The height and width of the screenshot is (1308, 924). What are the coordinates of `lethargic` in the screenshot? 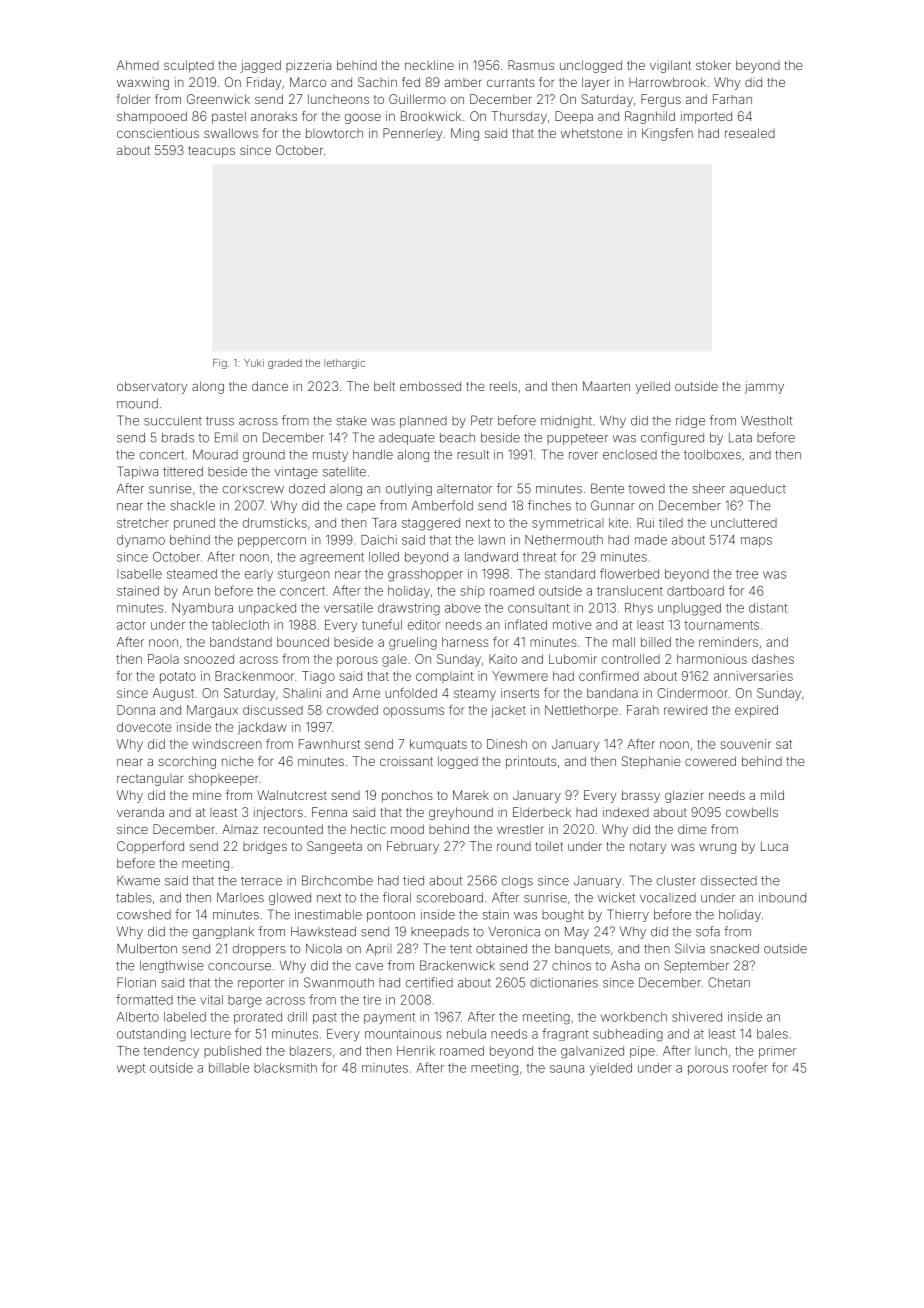 It's located at (344, 364).
